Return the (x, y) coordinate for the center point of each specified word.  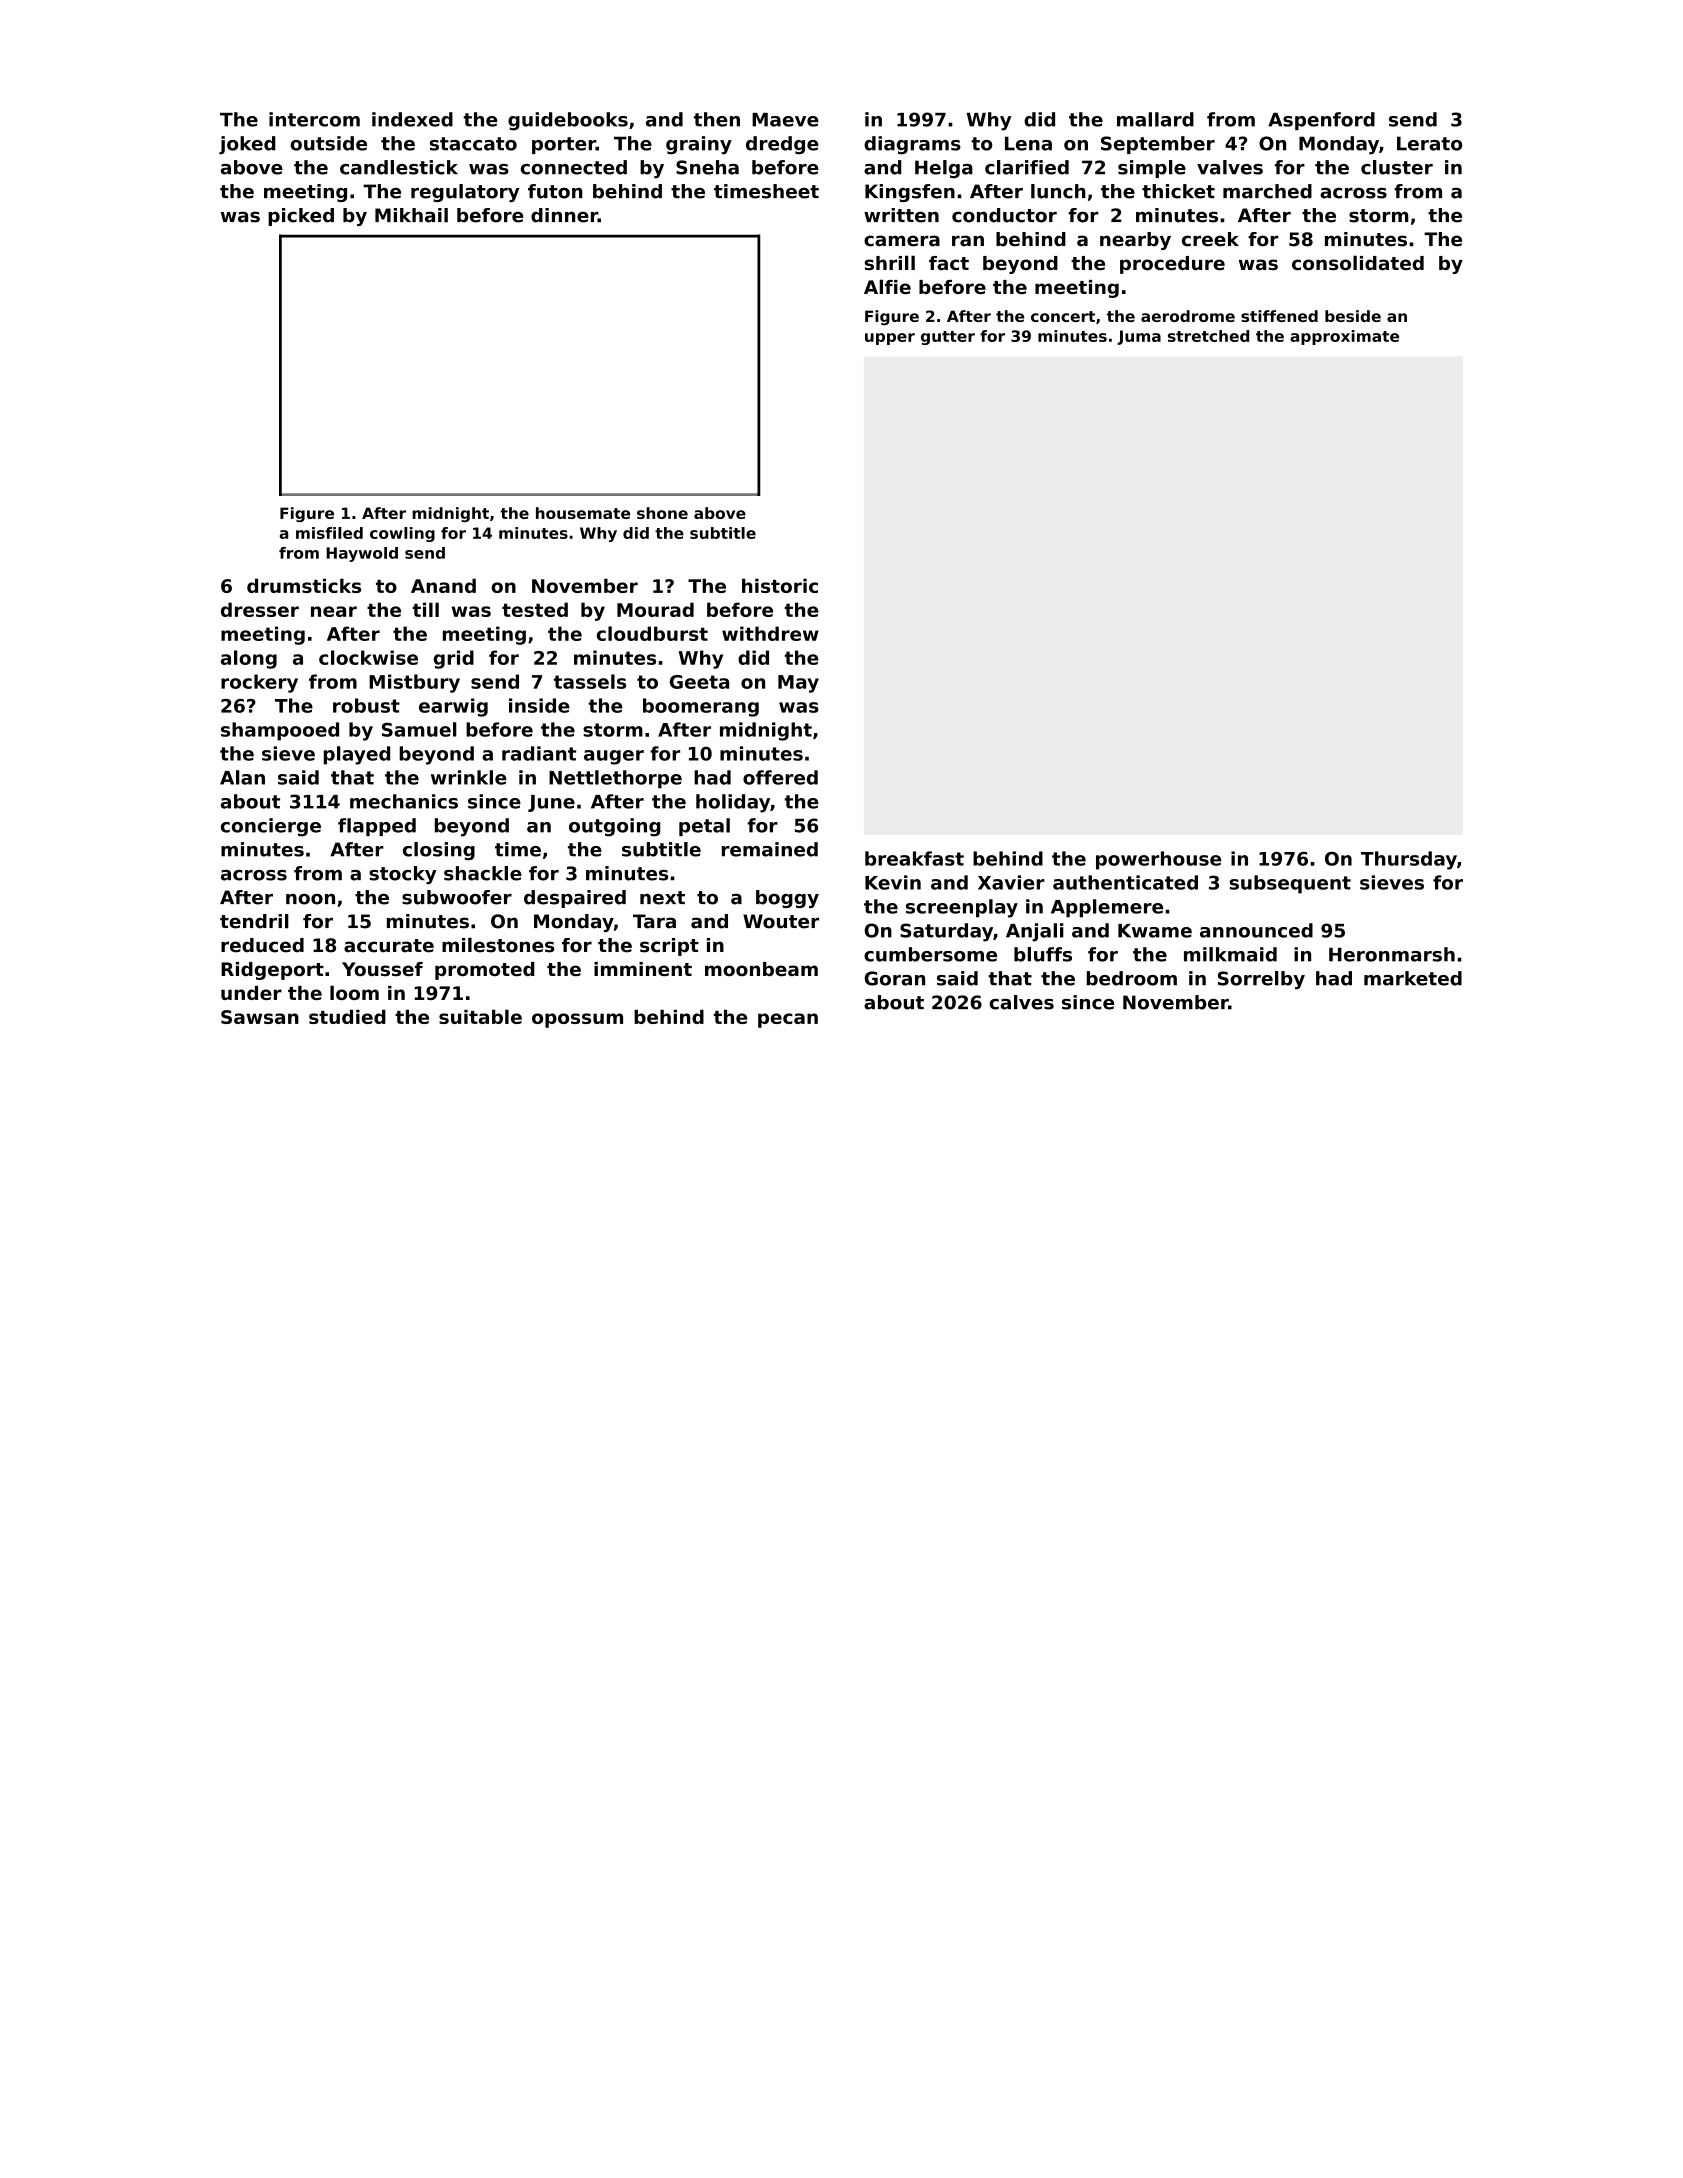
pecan (788, 1020)
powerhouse (1158, 860)
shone (662, 513)
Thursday (1409, 860)
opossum (577, 1020)
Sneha (707, 167)
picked (301, 217)
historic (780, 586)
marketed (1413, 978)
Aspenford (1321, 121)
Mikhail (411, 215)
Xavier (1011, 882)
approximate (1344, 337)
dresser (260, 609)
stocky (402, 875)
